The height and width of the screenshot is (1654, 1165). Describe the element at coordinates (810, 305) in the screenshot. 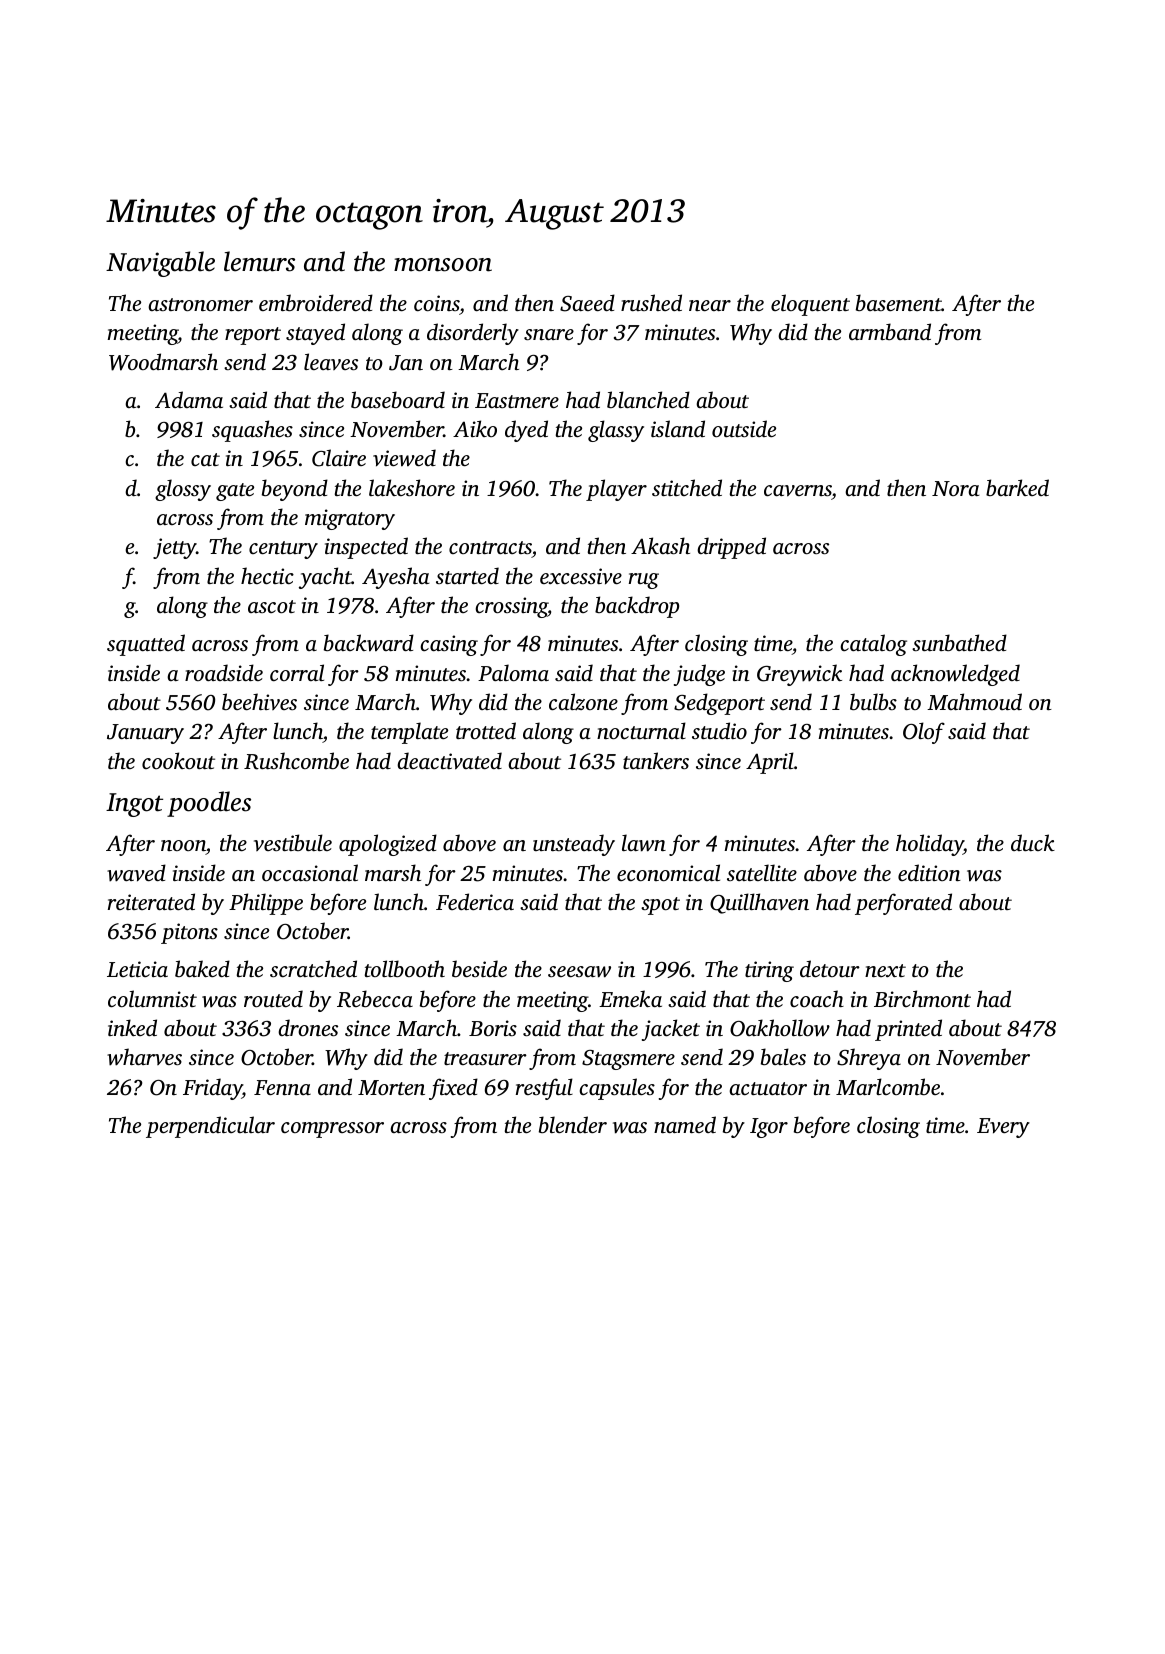

I see `eloquent` at that location.
